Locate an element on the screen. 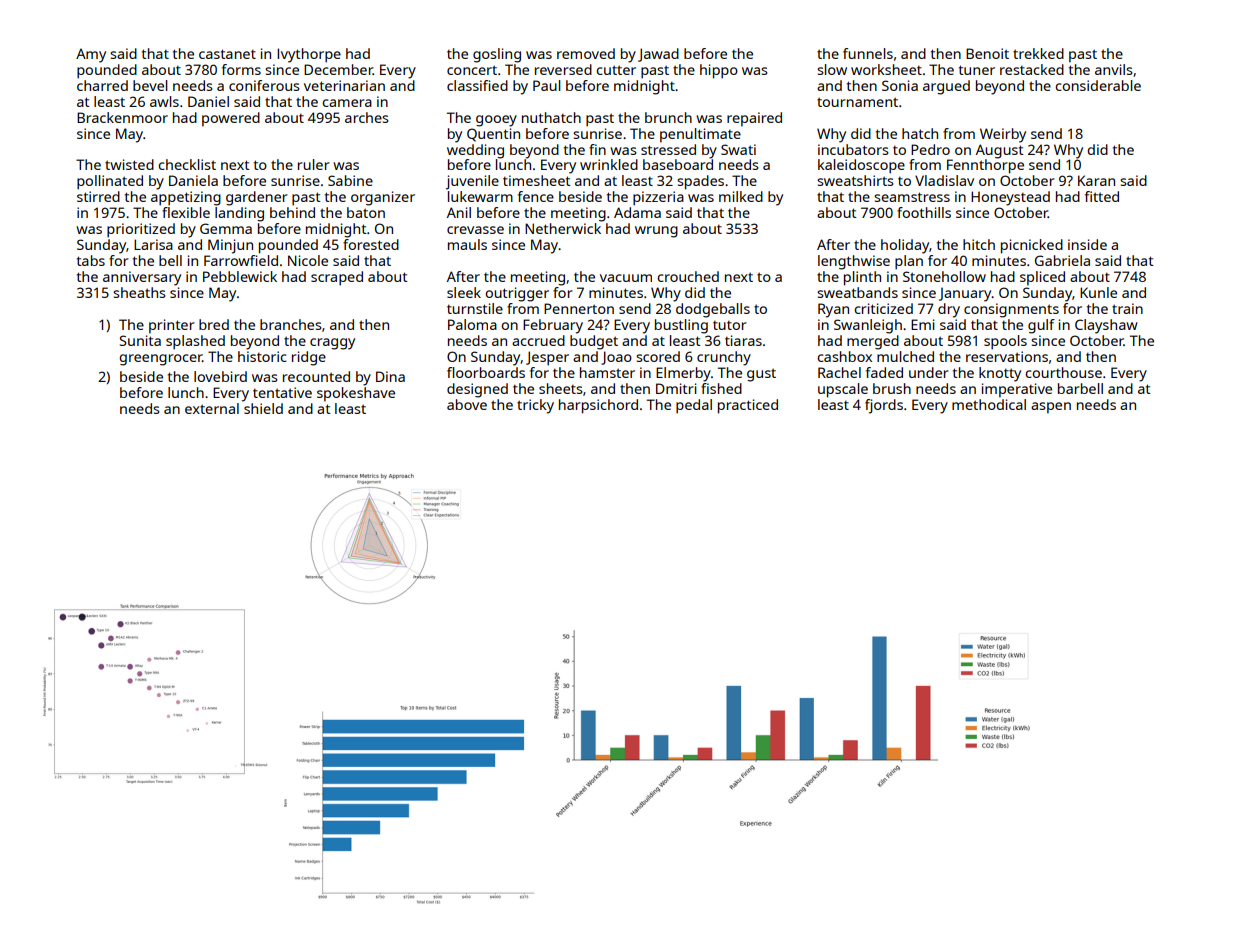 This screenshot has width=1233, height=952. bevel is located at coordinates (150, 85).
